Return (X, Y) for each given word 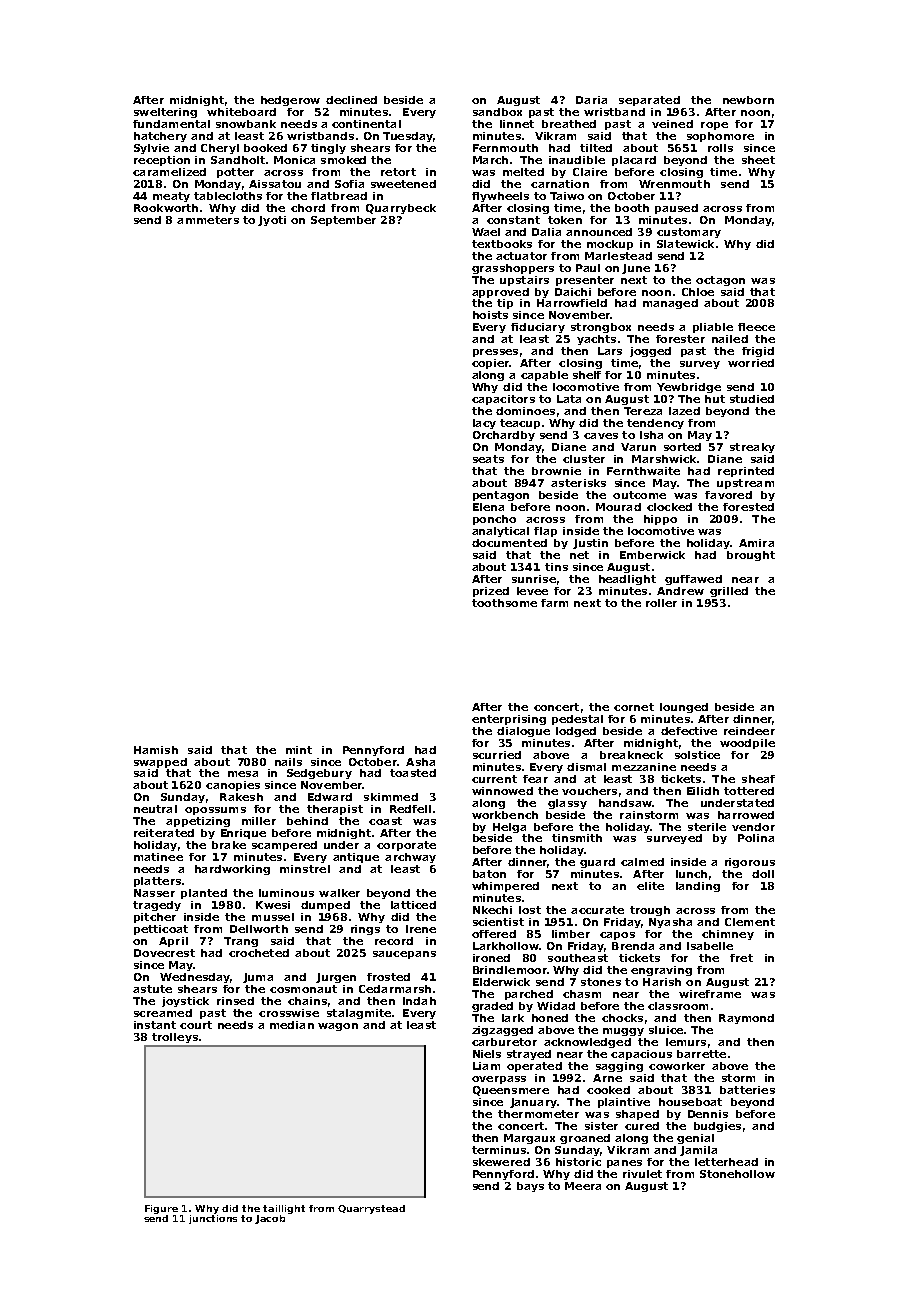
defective (689, 731)
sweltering (165, 113)
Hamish (156, 750)
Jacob (270, 1219)
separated (649, 101)
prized (491, 592)
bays (530, 1187)
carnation (560, 184)
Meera (583, 1186)
